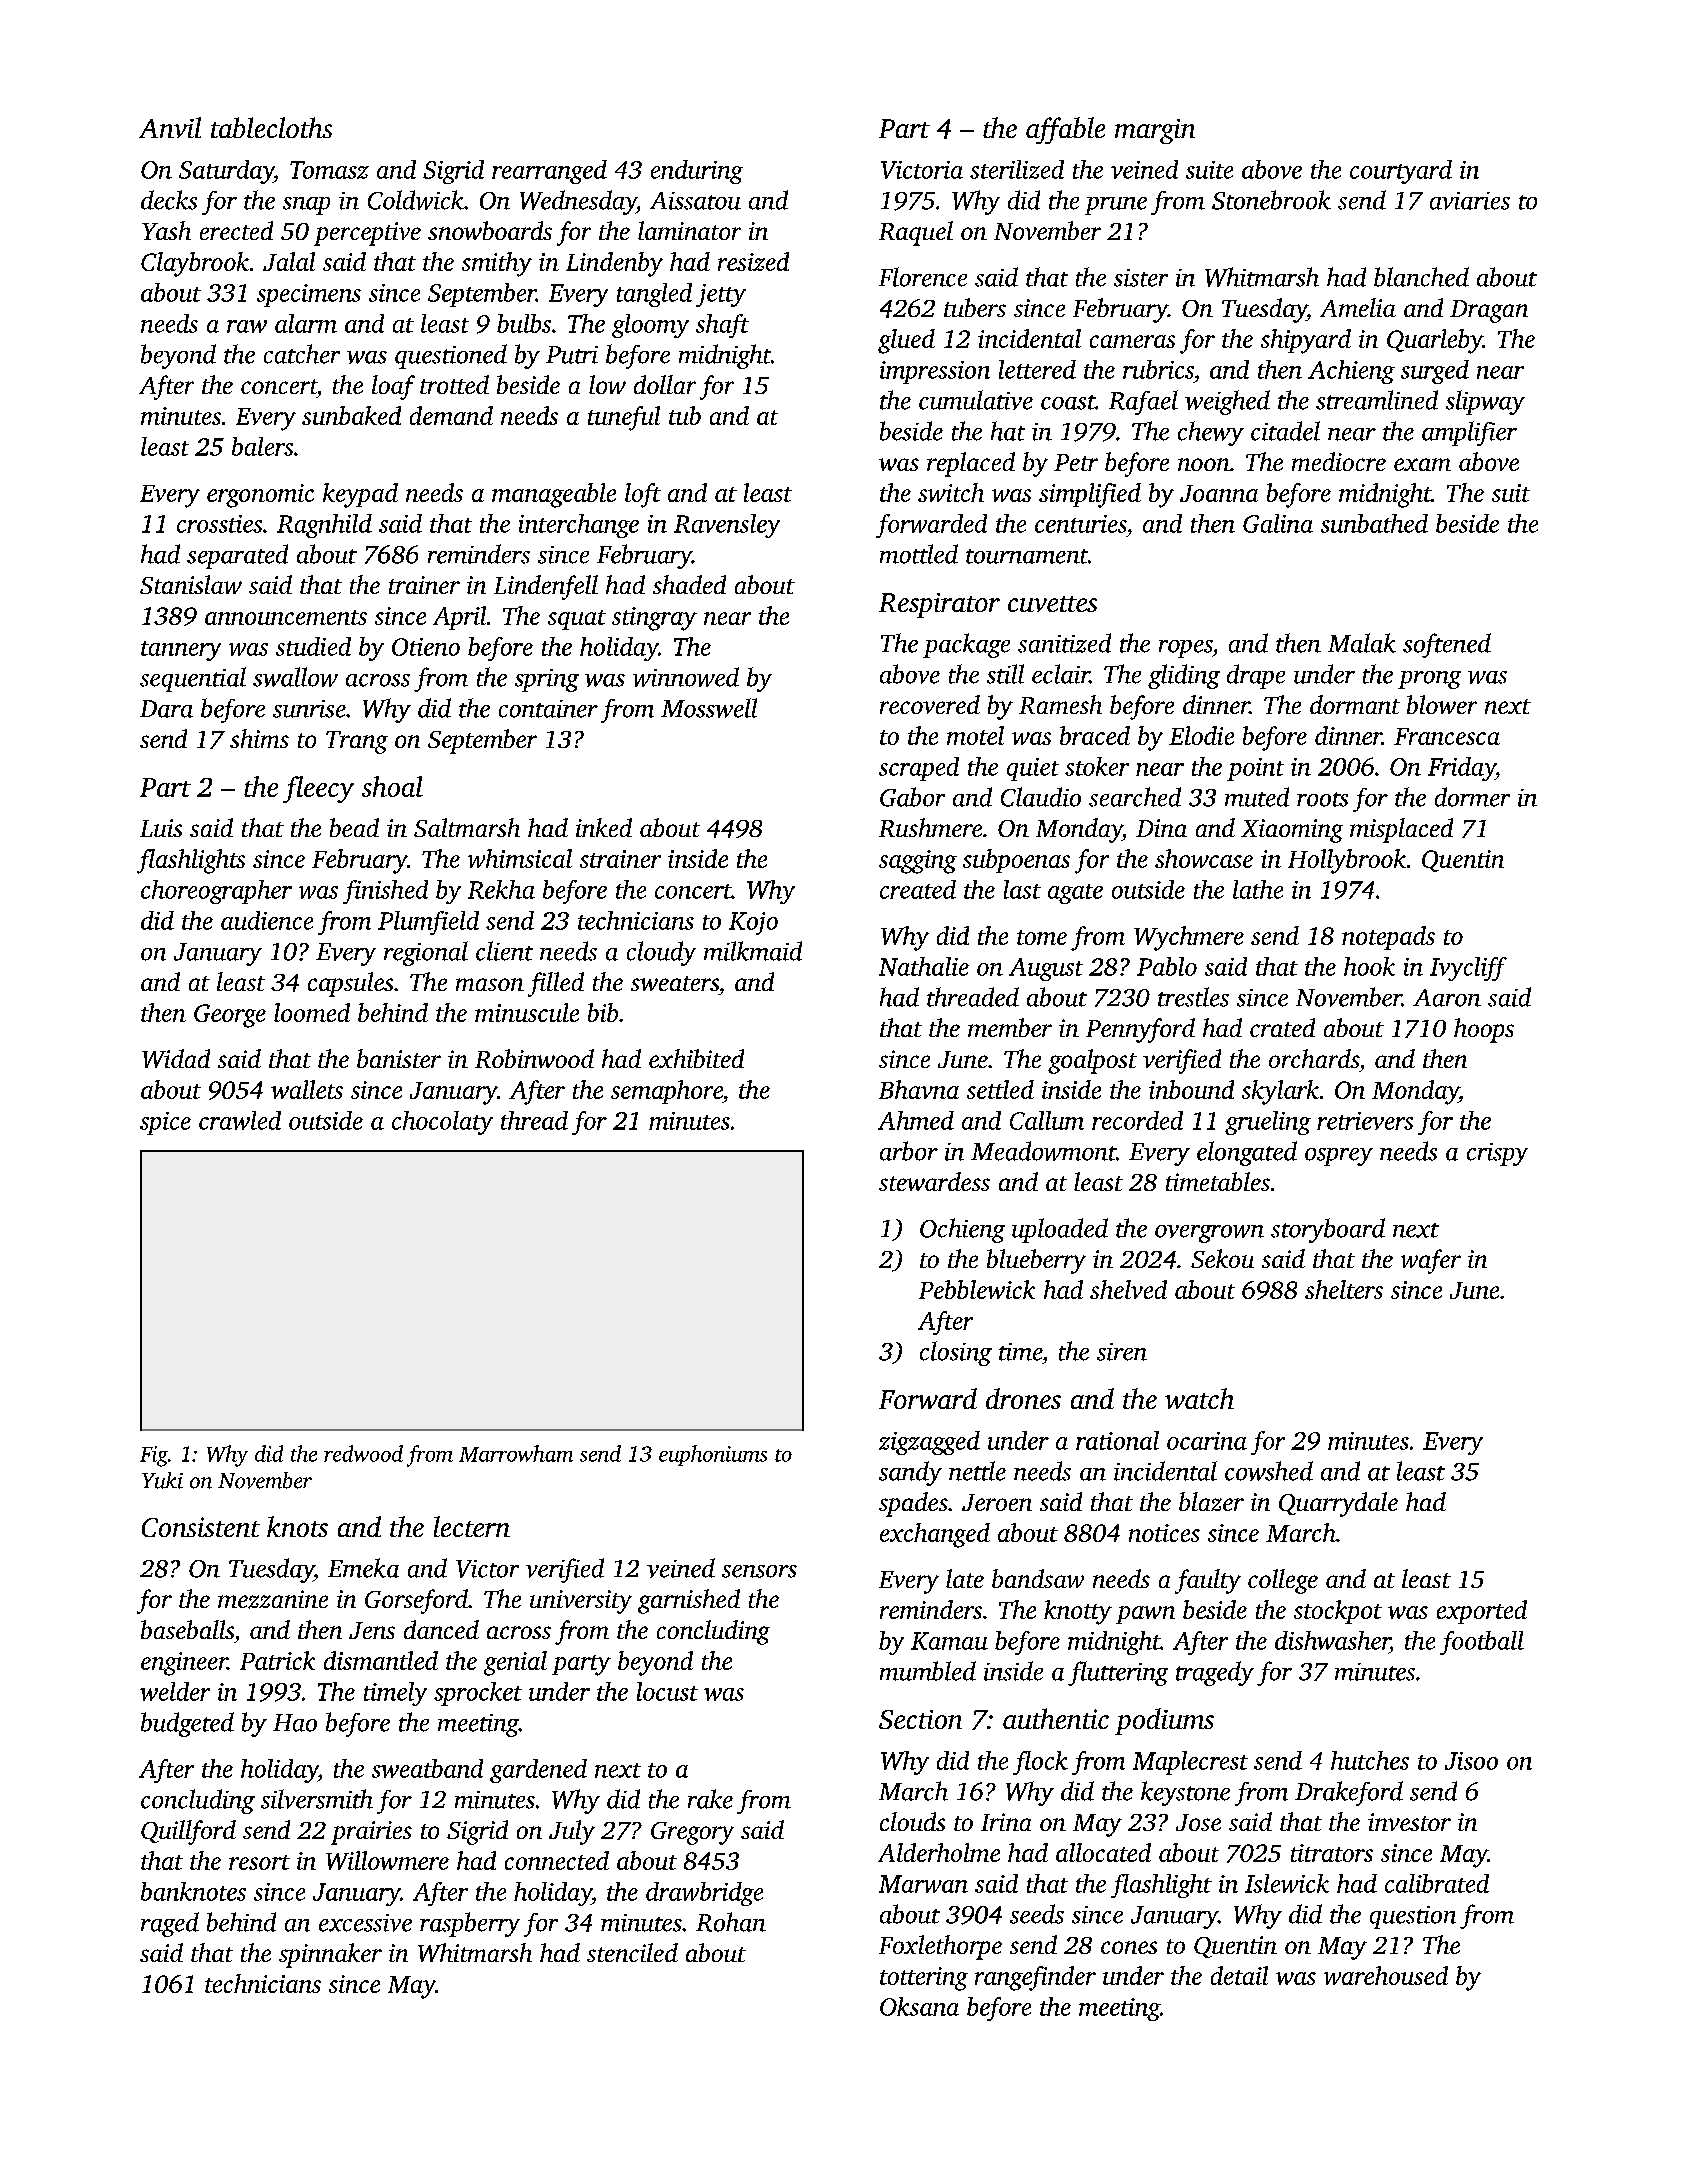  What do you see at coordinates (1447, 998) in the document?
I see `Aaron` at bounding box center [1447, 998].
